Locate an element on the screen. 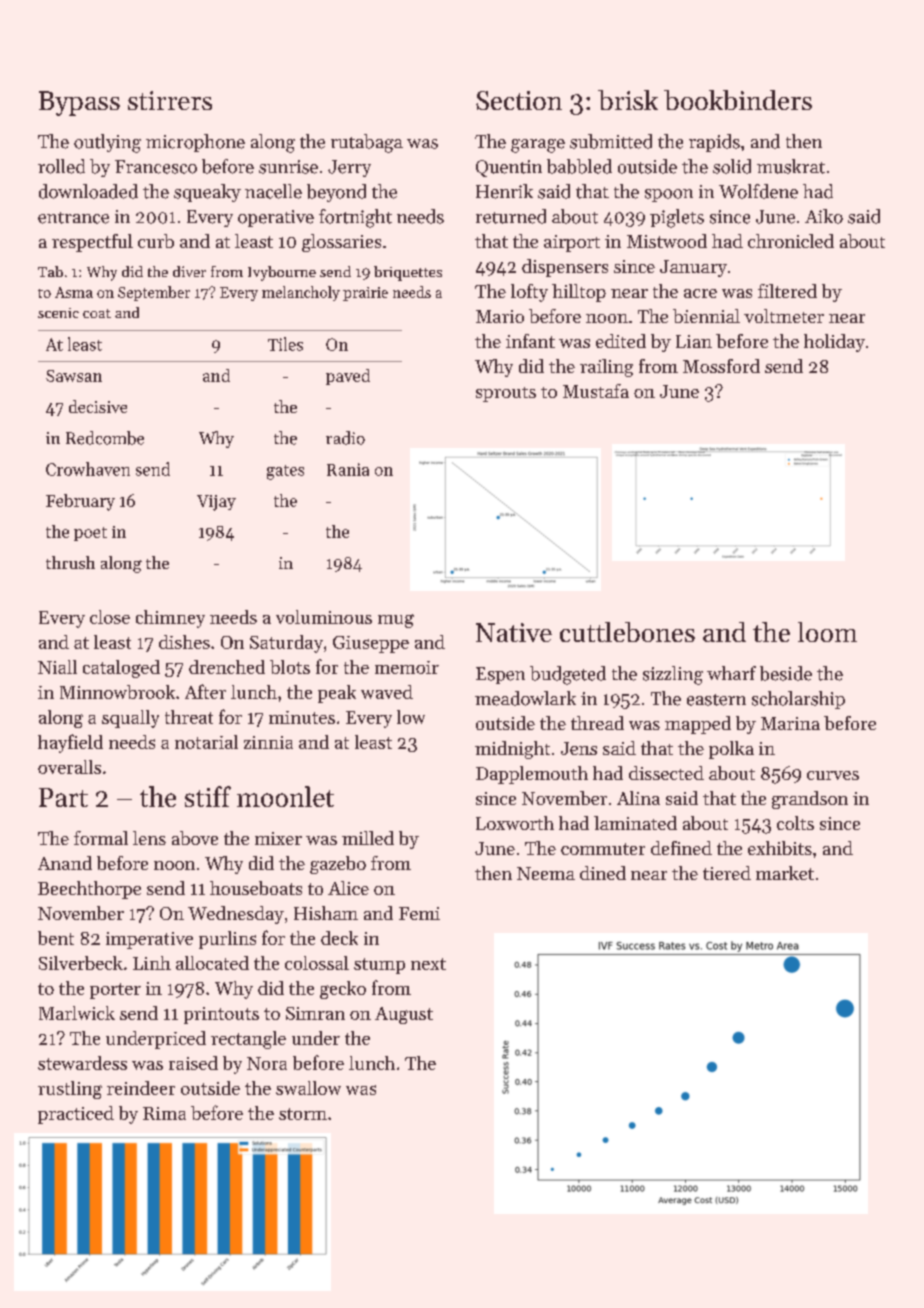 The height and width of the screenshot is (1308, 924). zinnia is located at coordinates (268, 742).
